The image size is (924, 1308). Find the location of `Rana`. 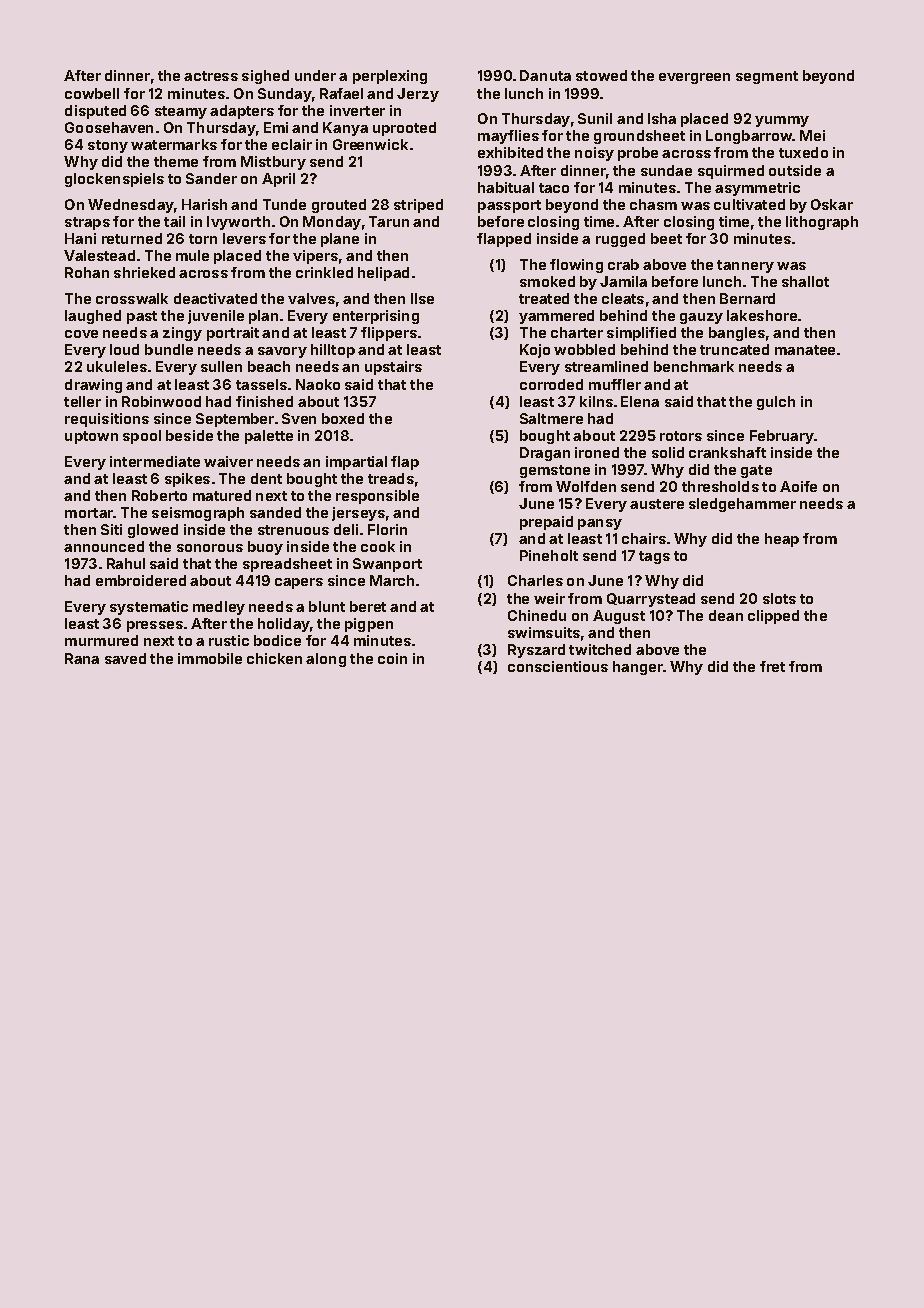

Rana is located at coordinates (82, 658).
